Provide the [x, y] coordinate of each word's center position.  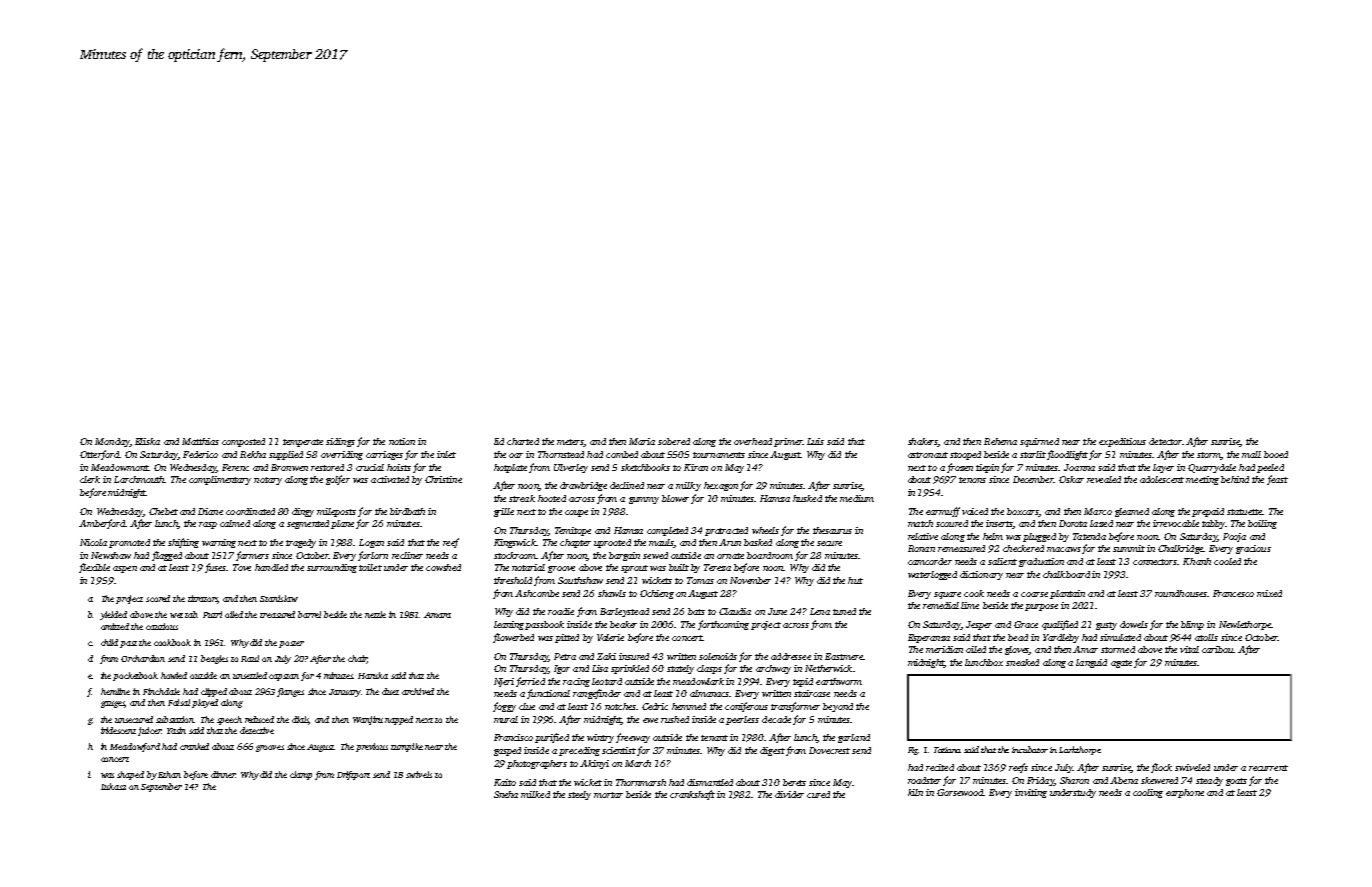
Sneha [506, 794]
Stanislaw [279, 598]
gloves [1017, 650]
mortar [608, 795]
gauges [113, 704]
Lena [820, 611]
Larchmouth [139, 479]
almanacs [710, 693]
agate [1121, 664]
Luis [815, 441]
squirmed [1039, 442]
